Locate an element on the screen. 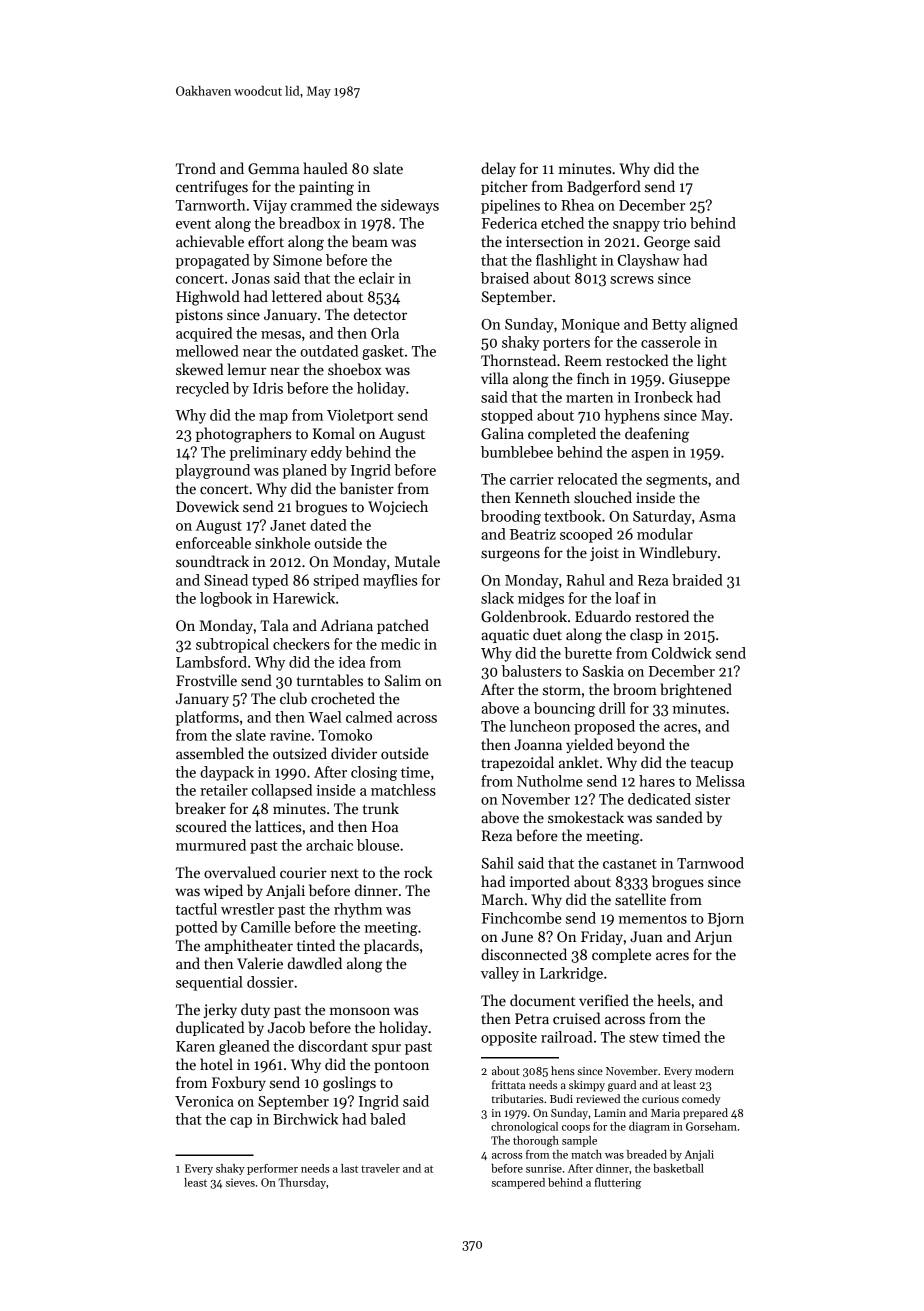 The width and height of the screenshot is (924, 1311). diagram is located at coordinates (649, 1127).
